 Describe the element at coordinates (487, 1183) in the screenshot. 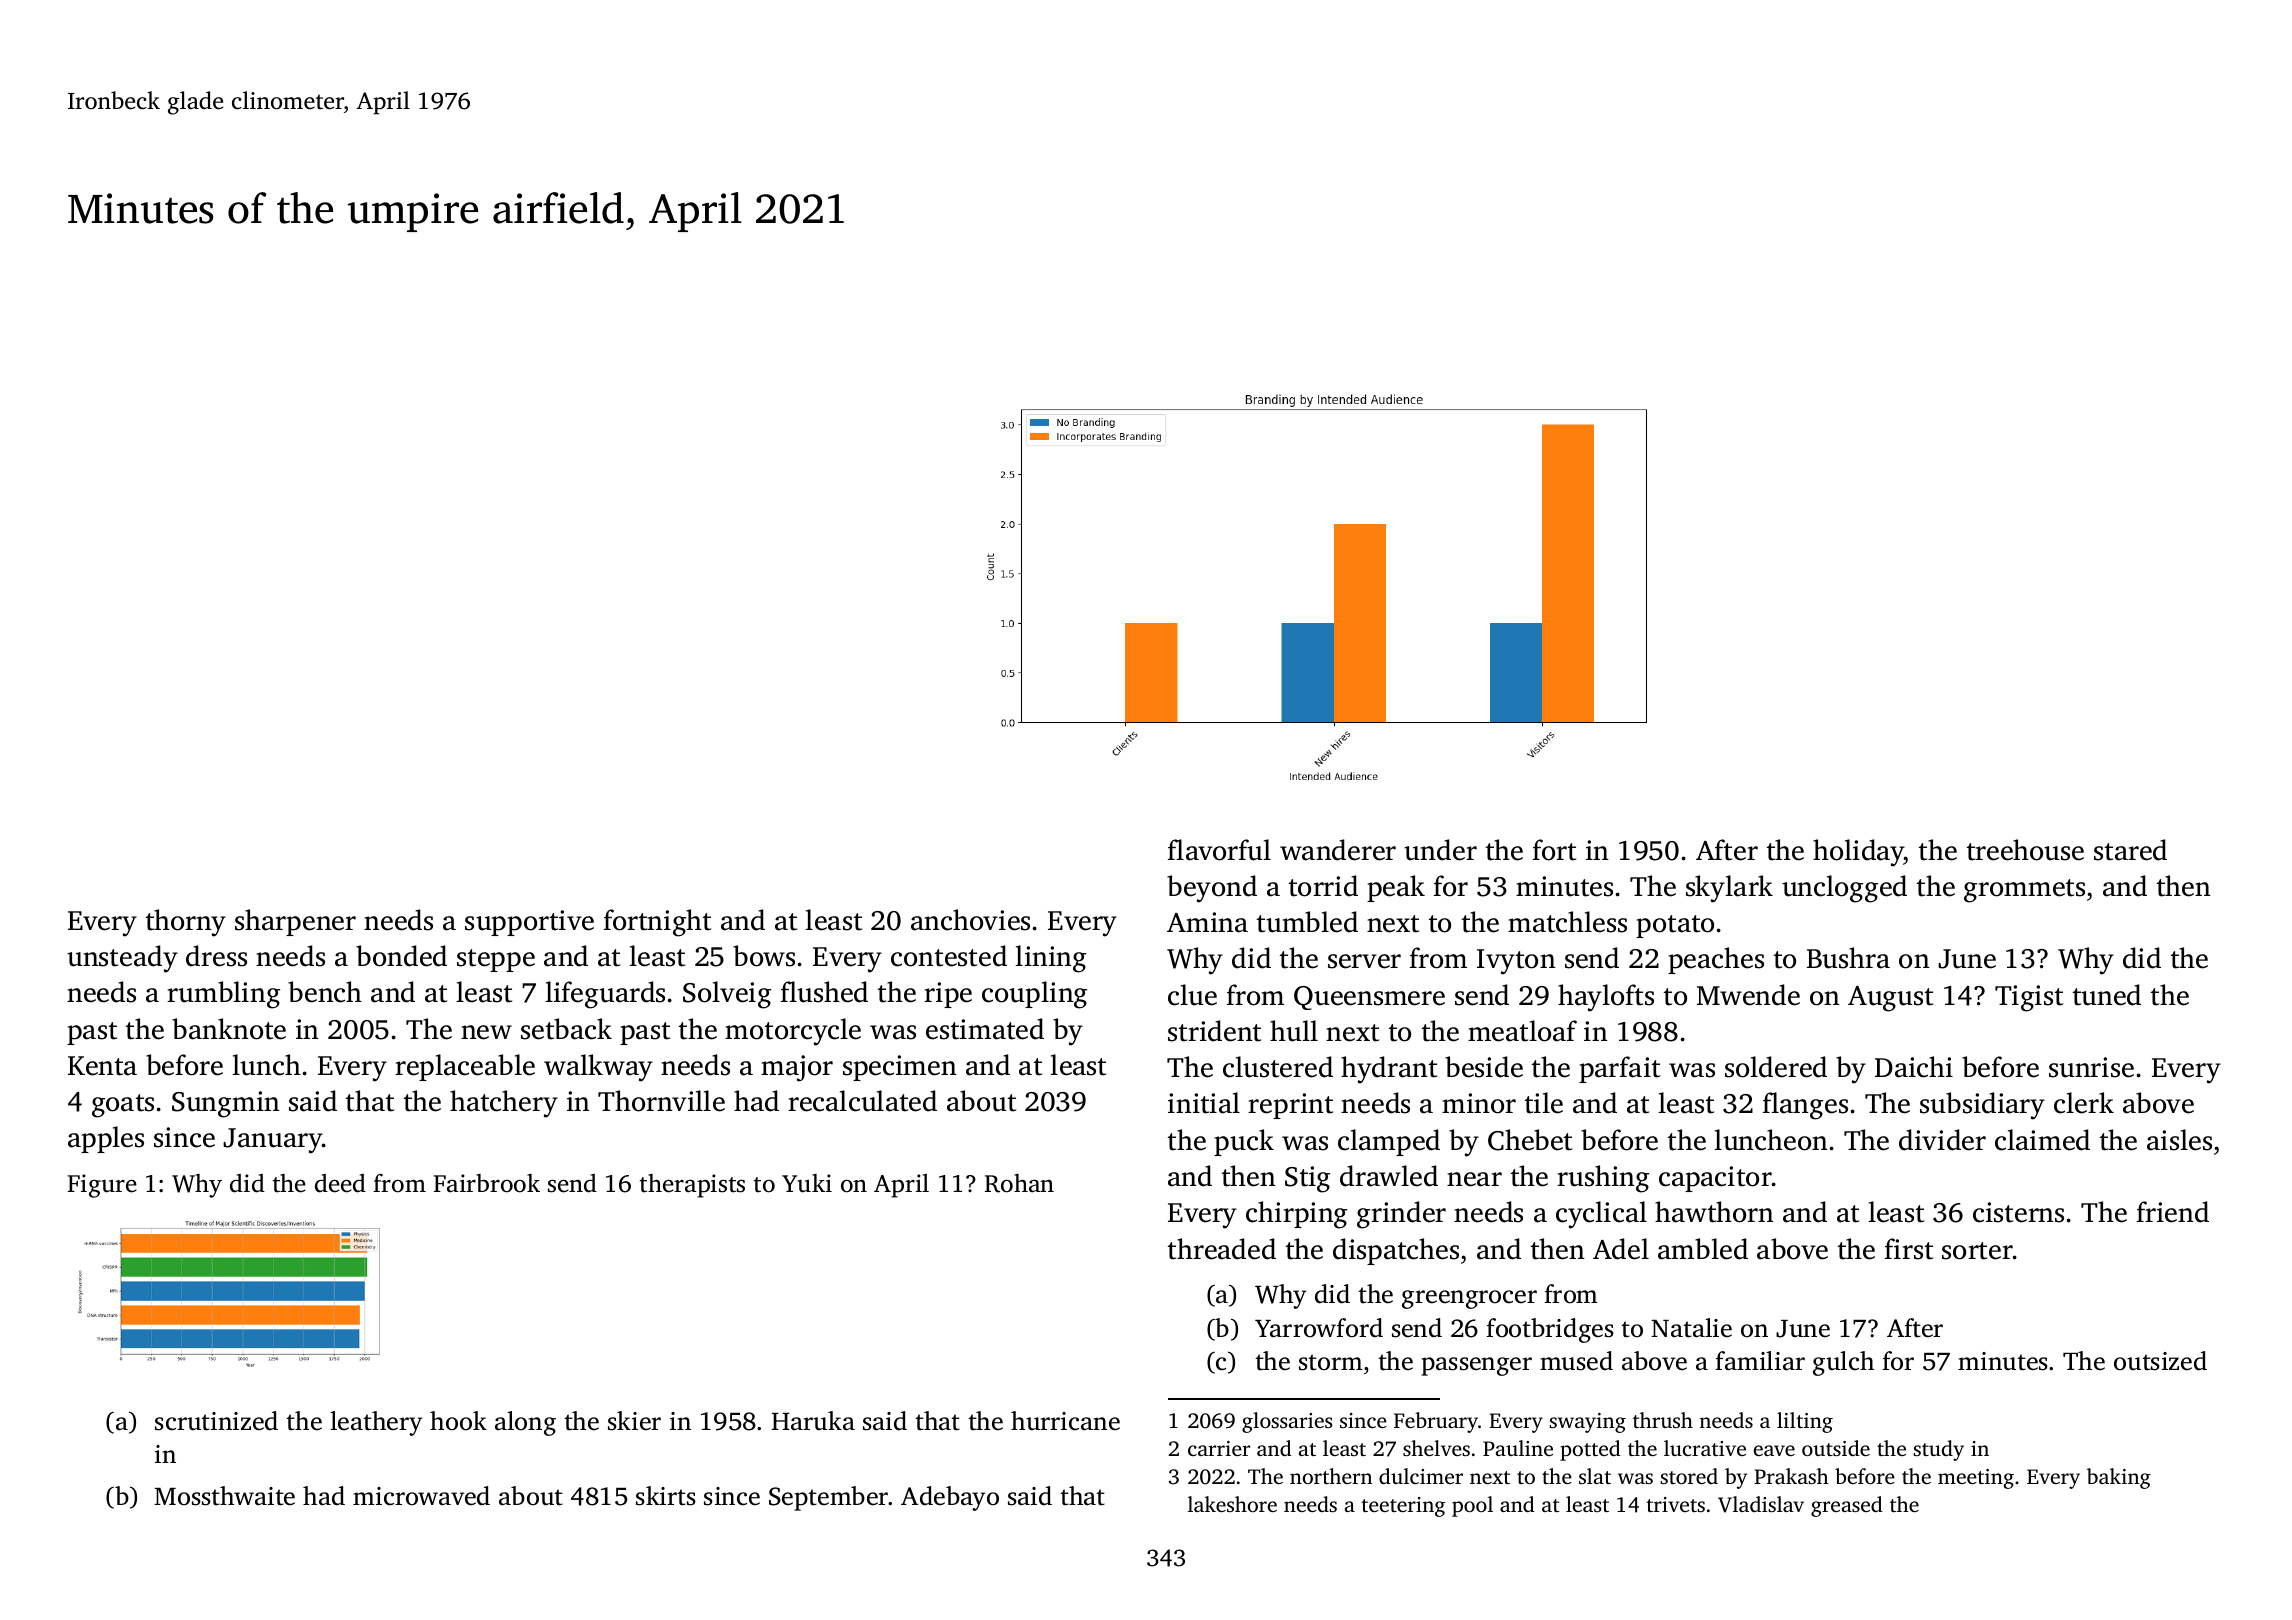

I see `Fairbrook` at that location.
